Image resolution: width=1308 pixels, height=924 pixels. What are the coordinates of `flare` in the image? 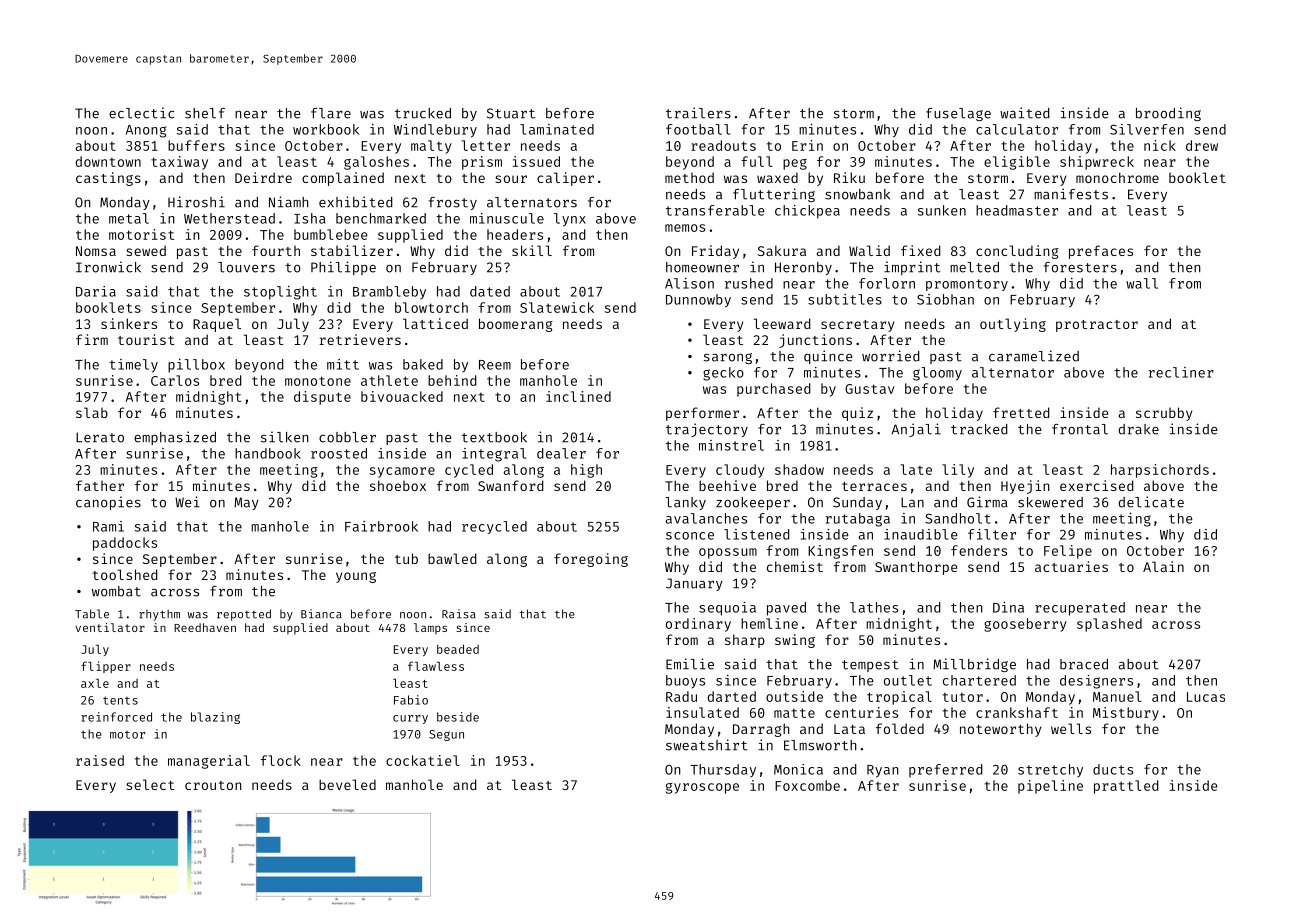 It's located at (331, 113).
